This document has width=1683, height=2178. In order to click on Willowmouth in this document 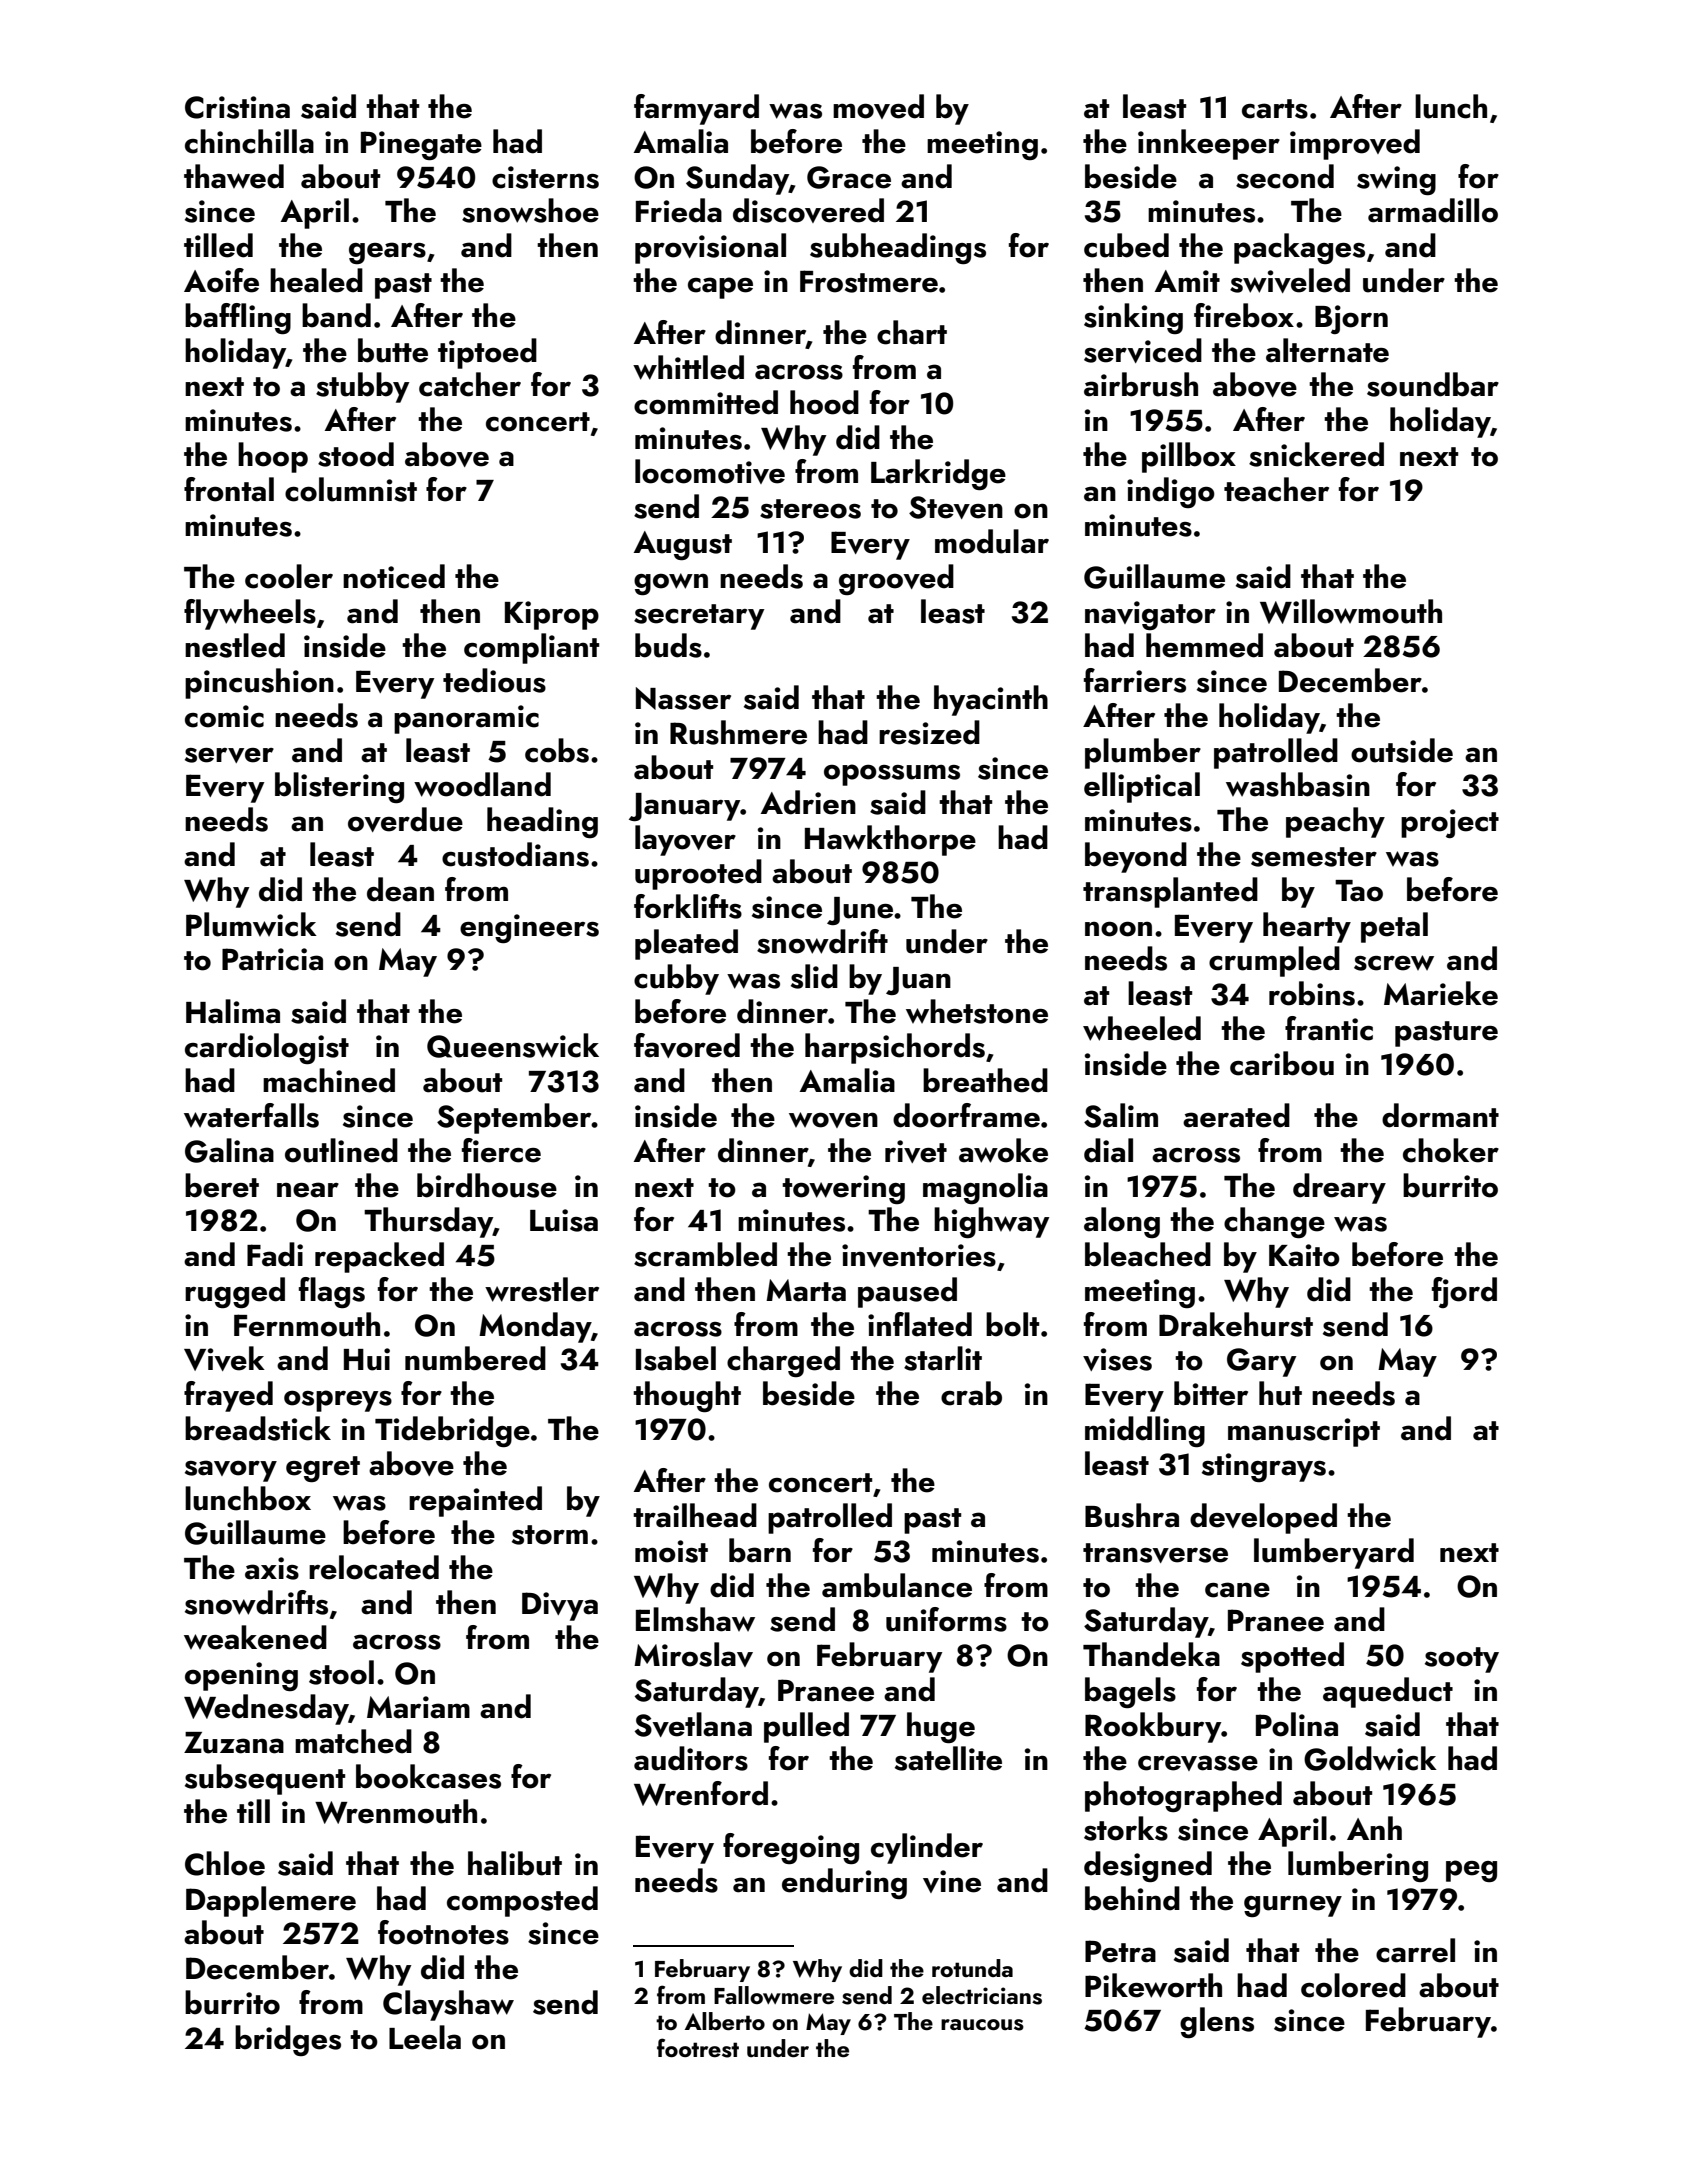, I will do `click(1351, 611)`.
